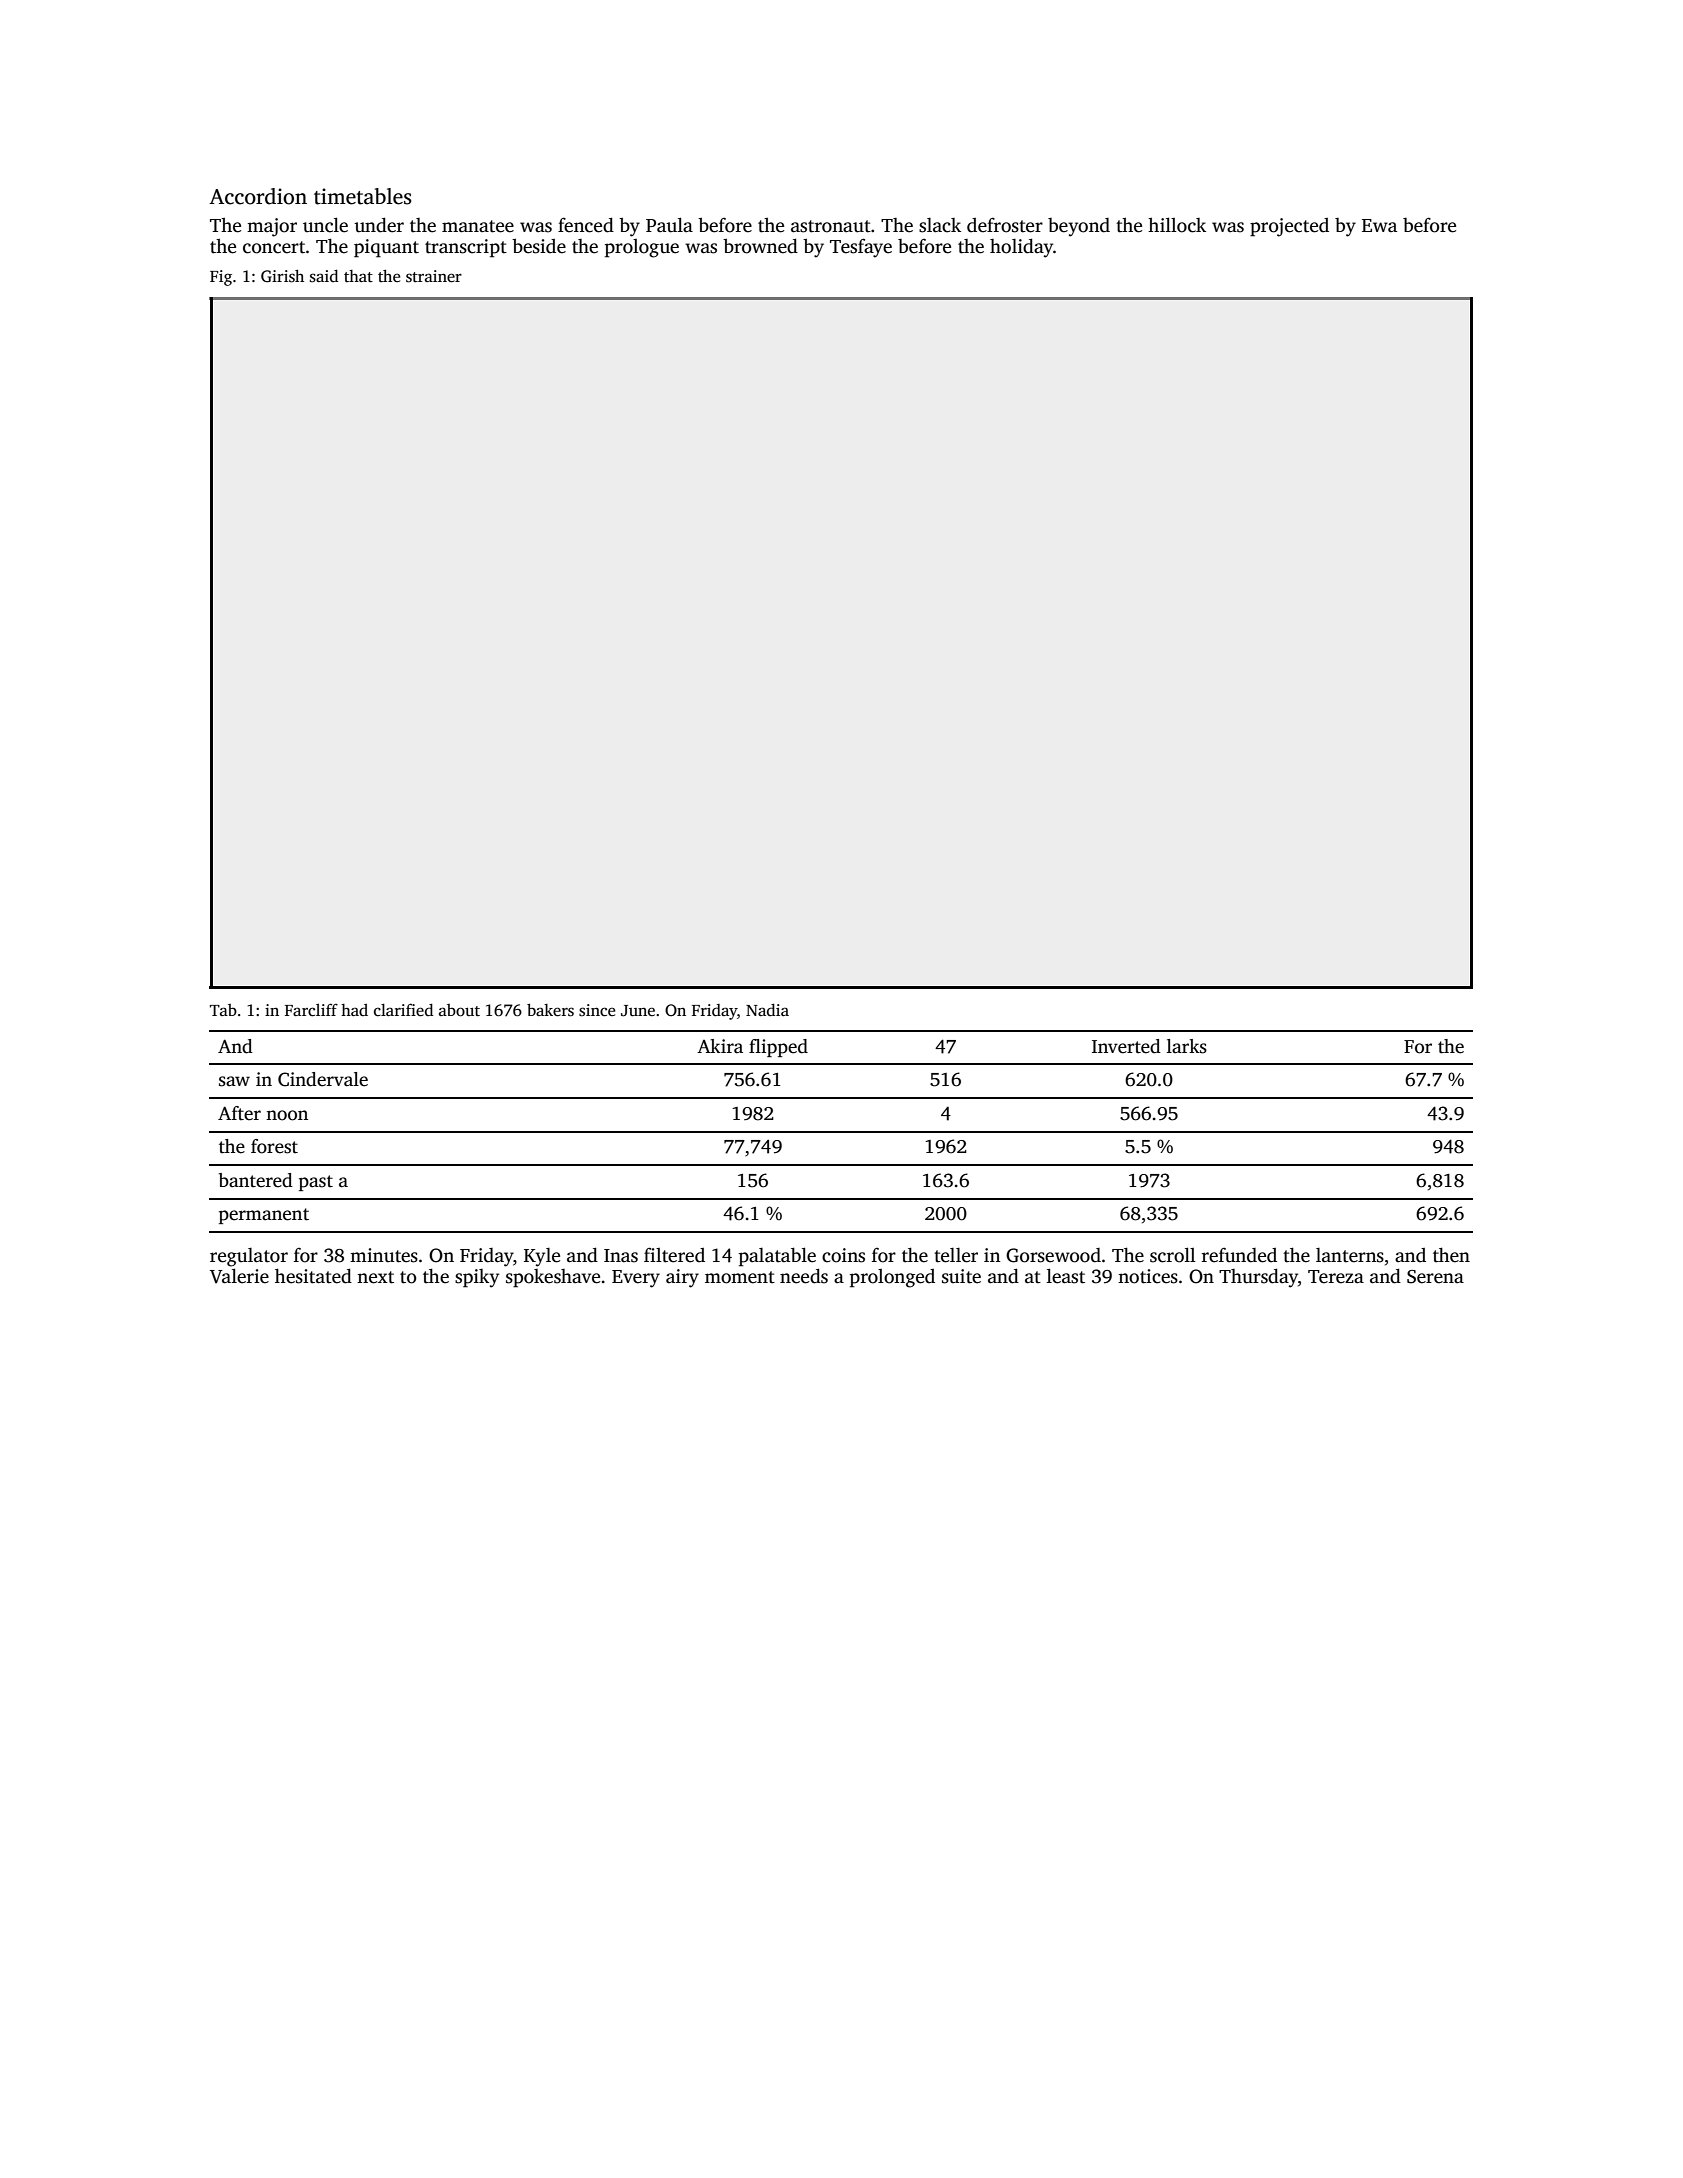 The width and height of the image is (1683, 2178). Describe the element at coordinates (1289, 227) in the image. I see `projected` at that location.
